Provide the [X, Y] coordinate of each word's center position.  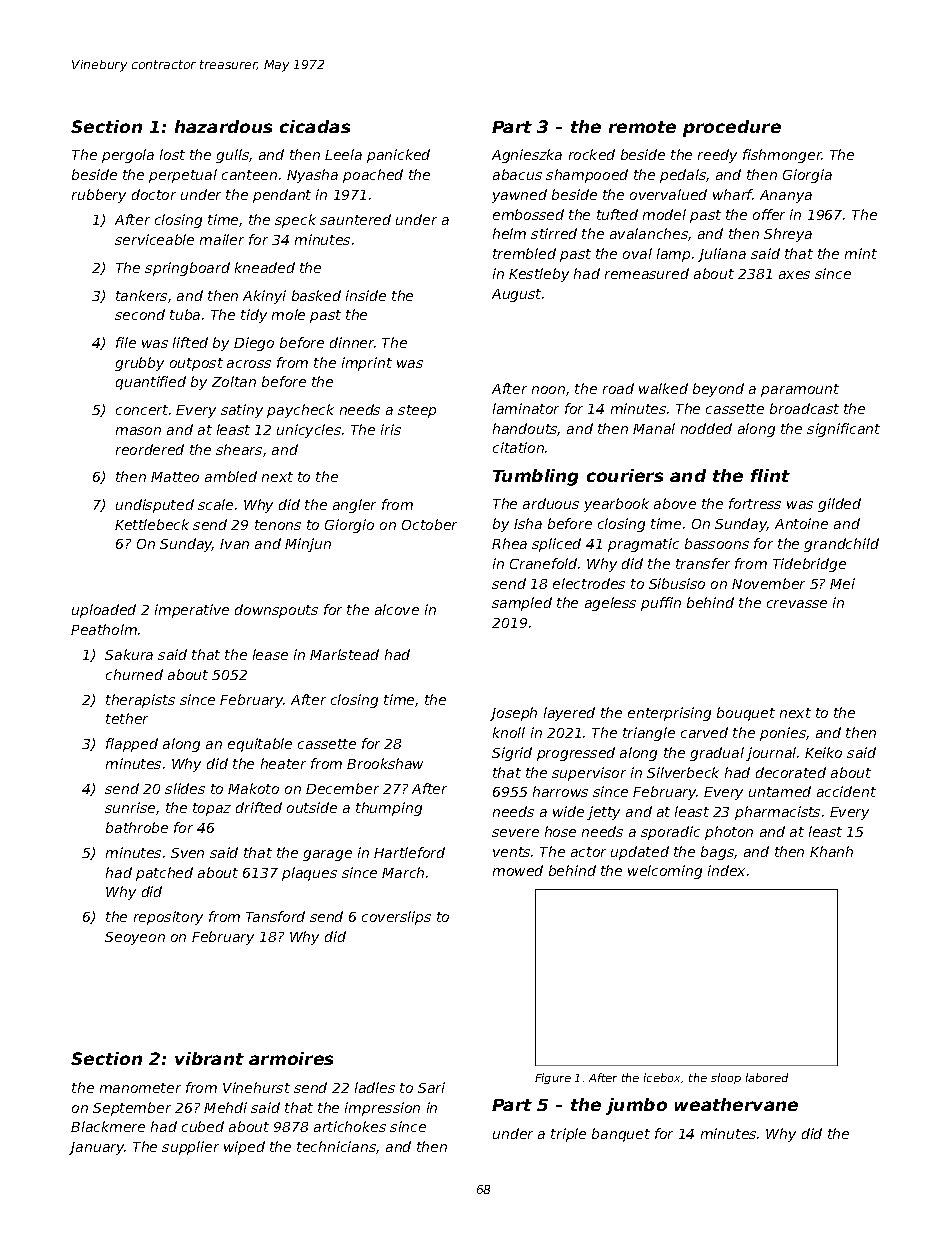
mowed [518, 870]
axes [794, 275]
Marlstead [344, 654]
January [97, 1148]
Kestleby [539, 275]
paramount [800, 390]
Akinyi [264, 297]
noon [548, 390]
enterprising [669, 714]
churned [134, 674]
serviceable [154, 239]
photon [729, 833]
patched [164, 874]
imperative [192, 611]
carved [704, 732]
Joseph [513, 714]
